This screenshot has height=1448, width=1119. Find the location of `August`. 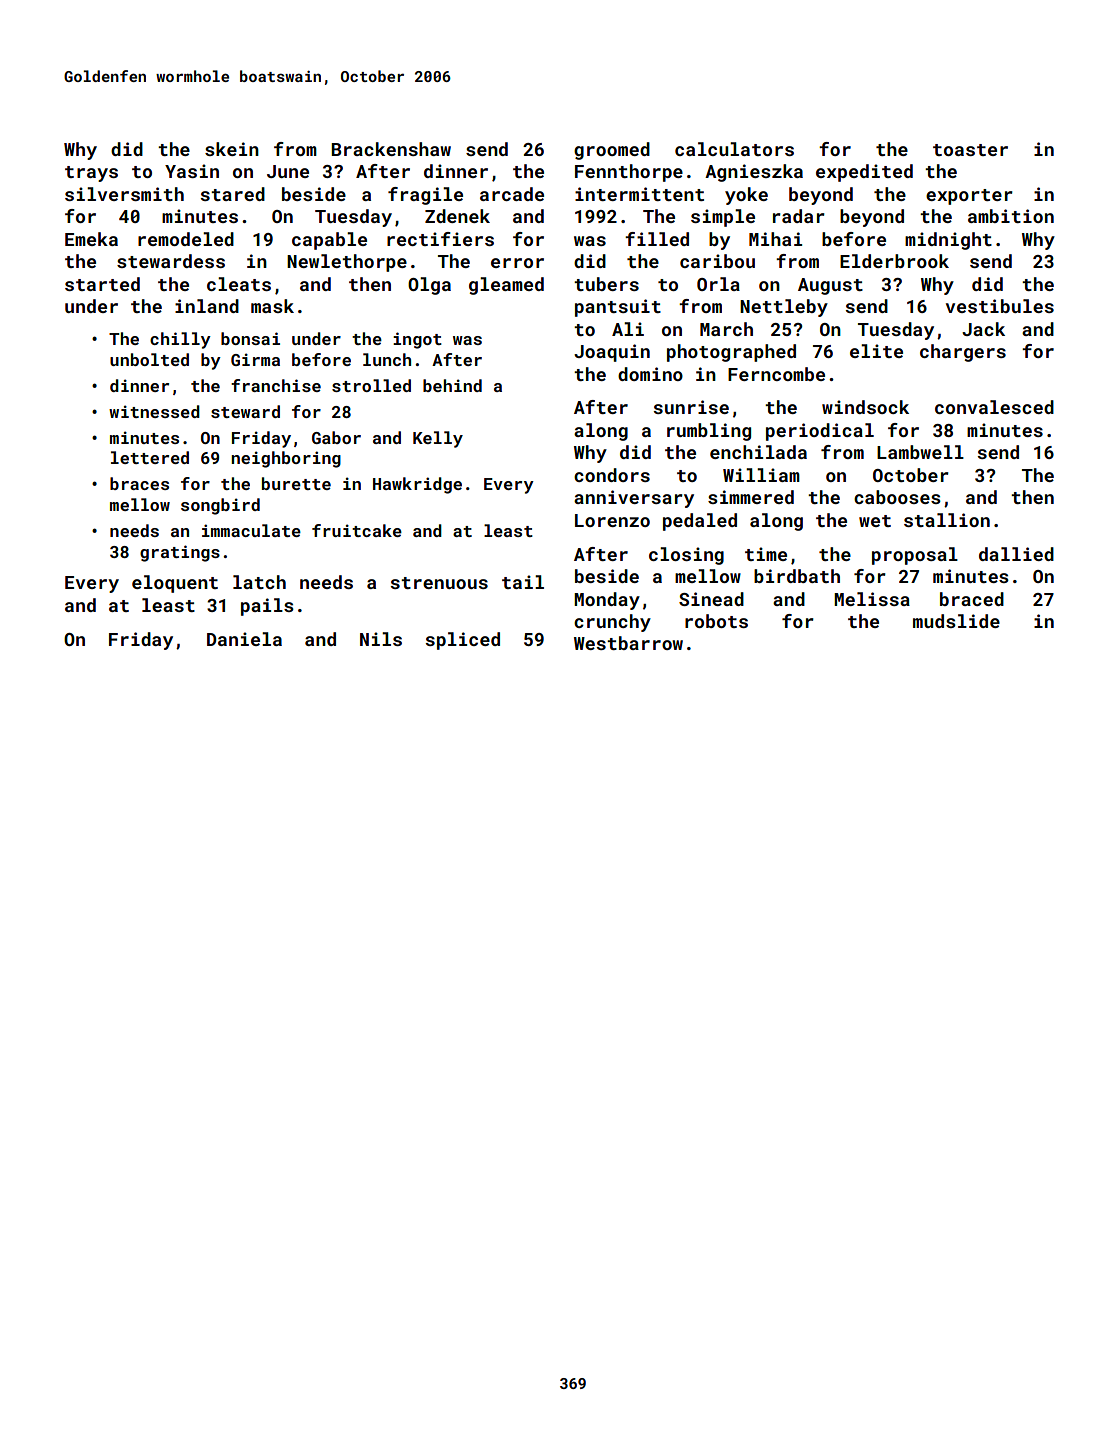

August is located at coordinates (830, 286).
